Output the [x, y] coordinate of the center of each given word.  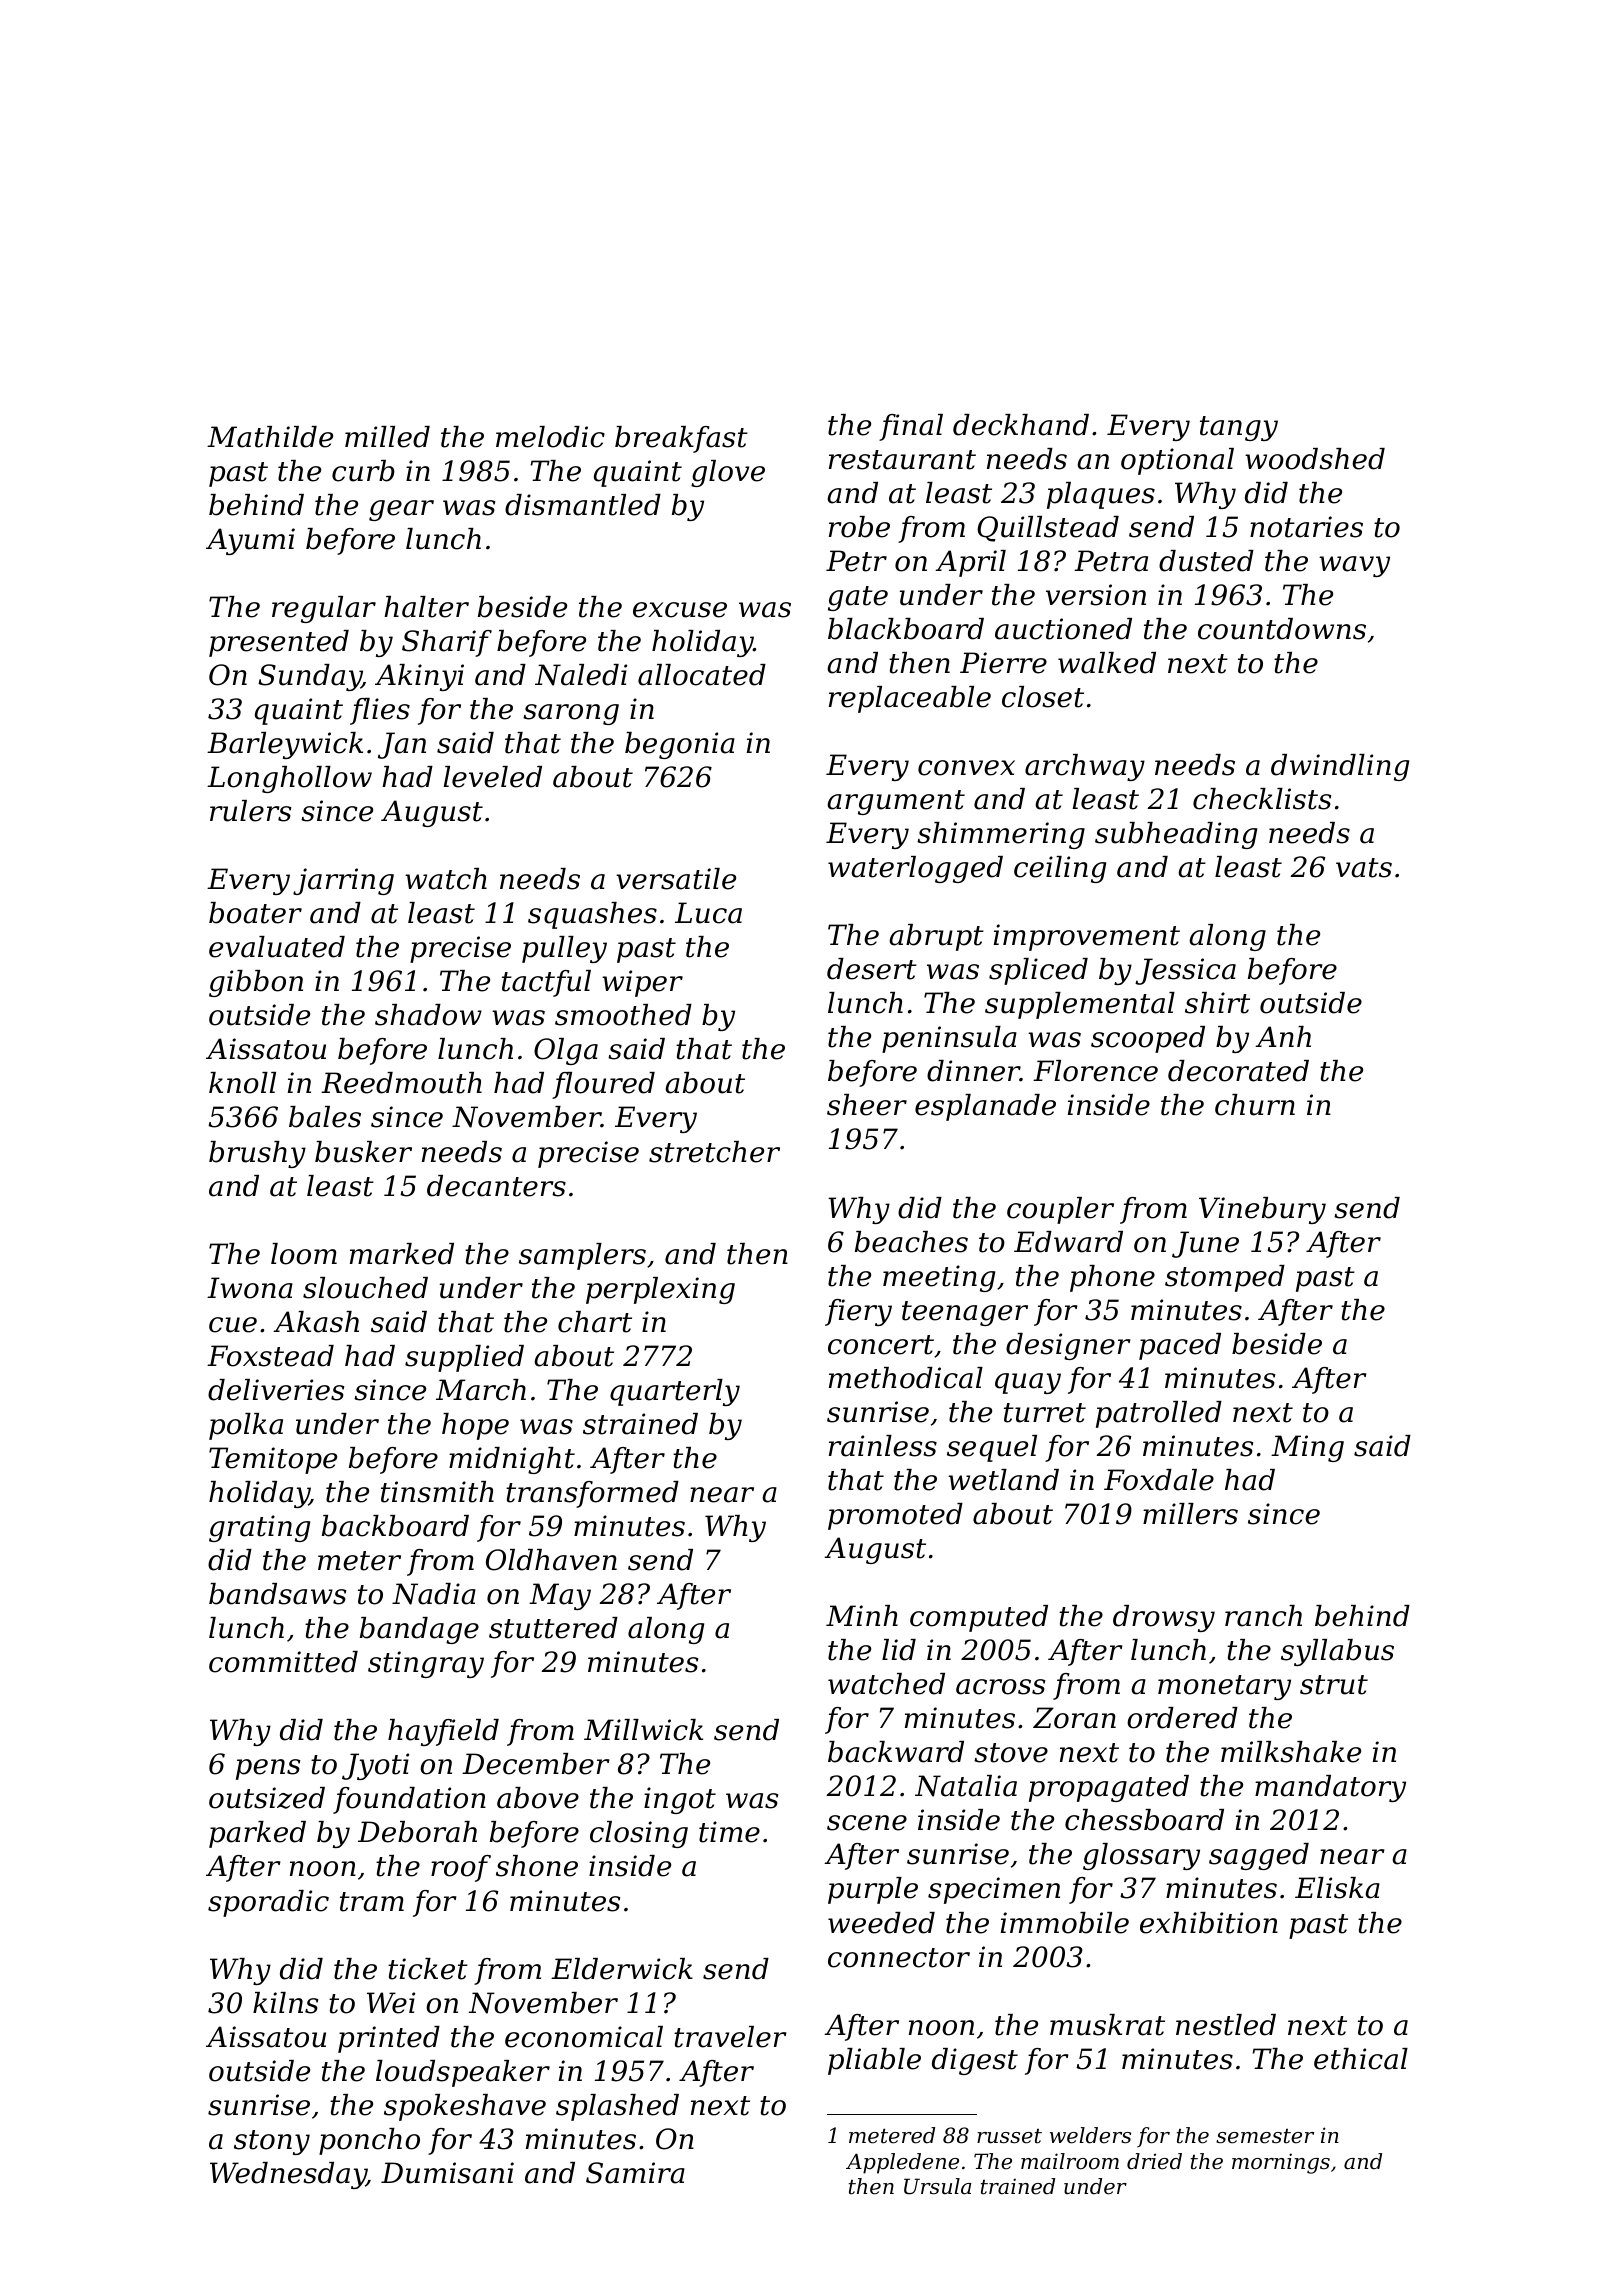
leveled [493, 777]
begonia [680, 745]
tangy [1239, 428]
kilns [285, 2003]
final [911, 427]
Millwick [643, 1730]
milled [387, 437]
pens [268, 1769]
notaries [1306, 527]
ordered [1182, 1718]
